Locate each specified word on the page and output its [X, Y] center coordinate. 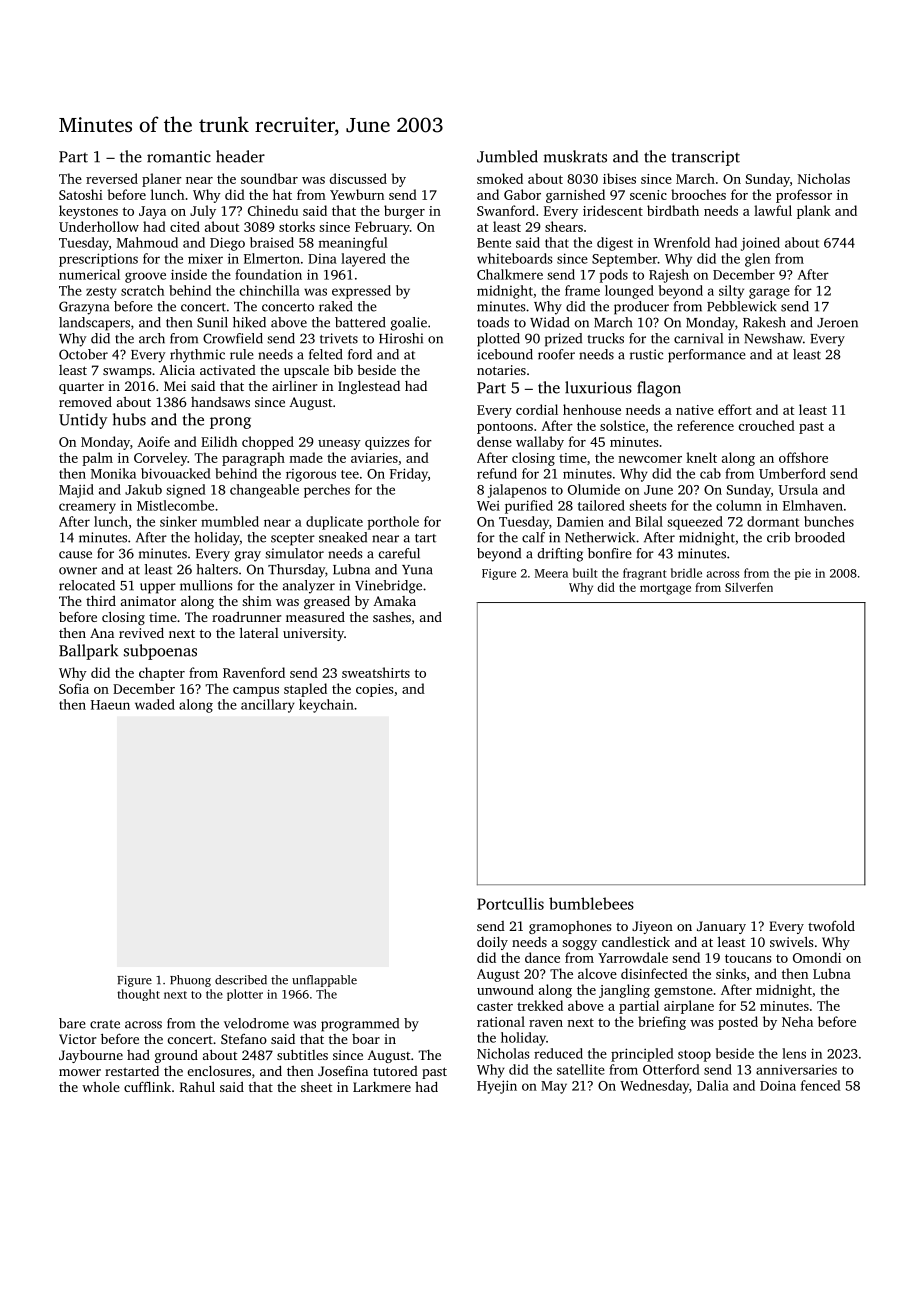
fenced [821, 1085]
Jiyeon [652, 927]
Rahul [197, 1086]
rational [501, 1021]
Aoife [153, 441]
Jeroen [837, 323]
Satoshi [81, 194]
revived [141, 633]
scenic [648, 195]
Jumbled [507, 156]
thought [138, 995]
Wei [488, 506]
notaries [501, 370]
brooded [820, 537]
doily [492, 943]
